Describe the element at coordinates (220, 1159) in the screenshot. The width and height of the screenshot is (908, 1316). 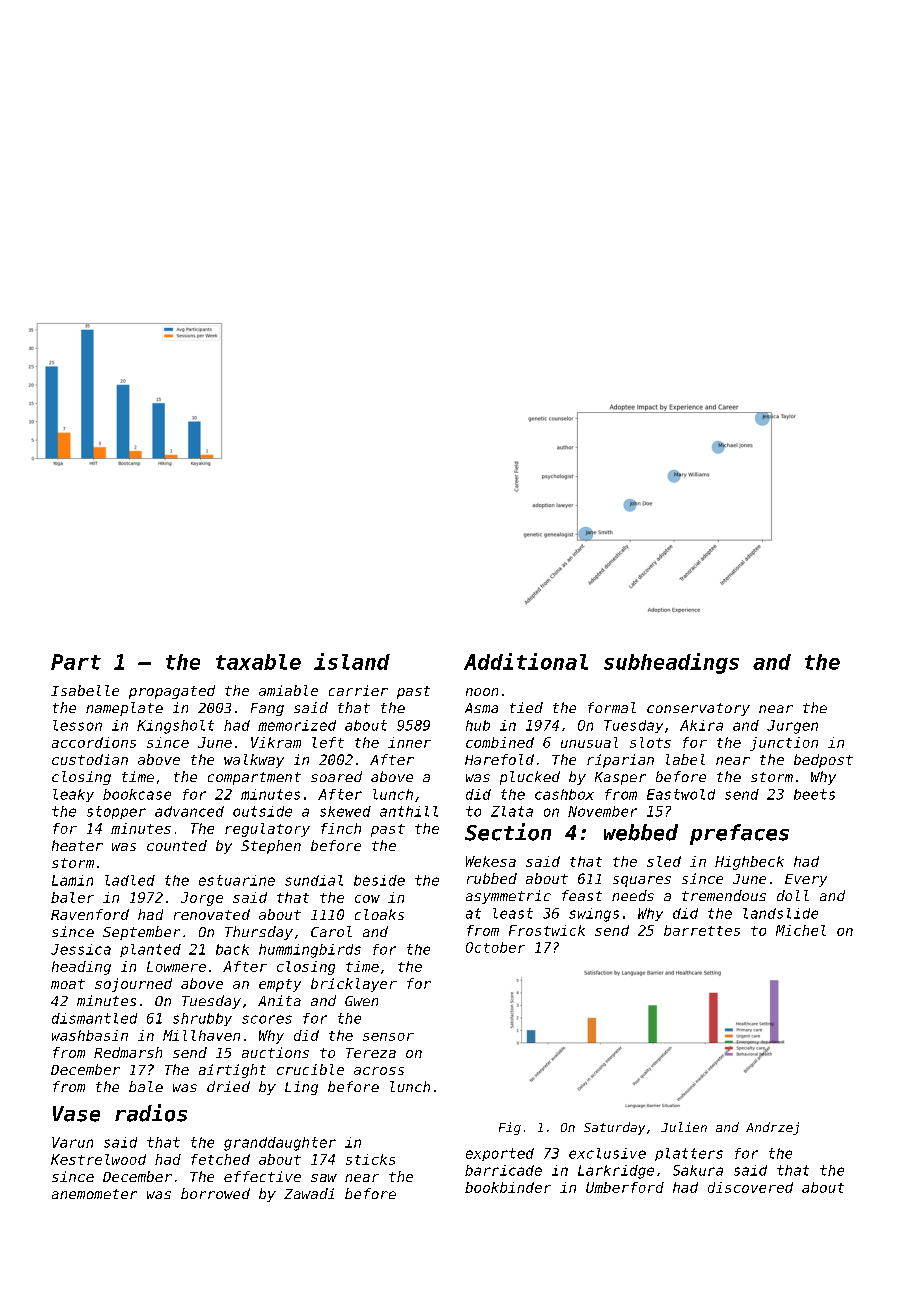
I see `fetched` at that location.
